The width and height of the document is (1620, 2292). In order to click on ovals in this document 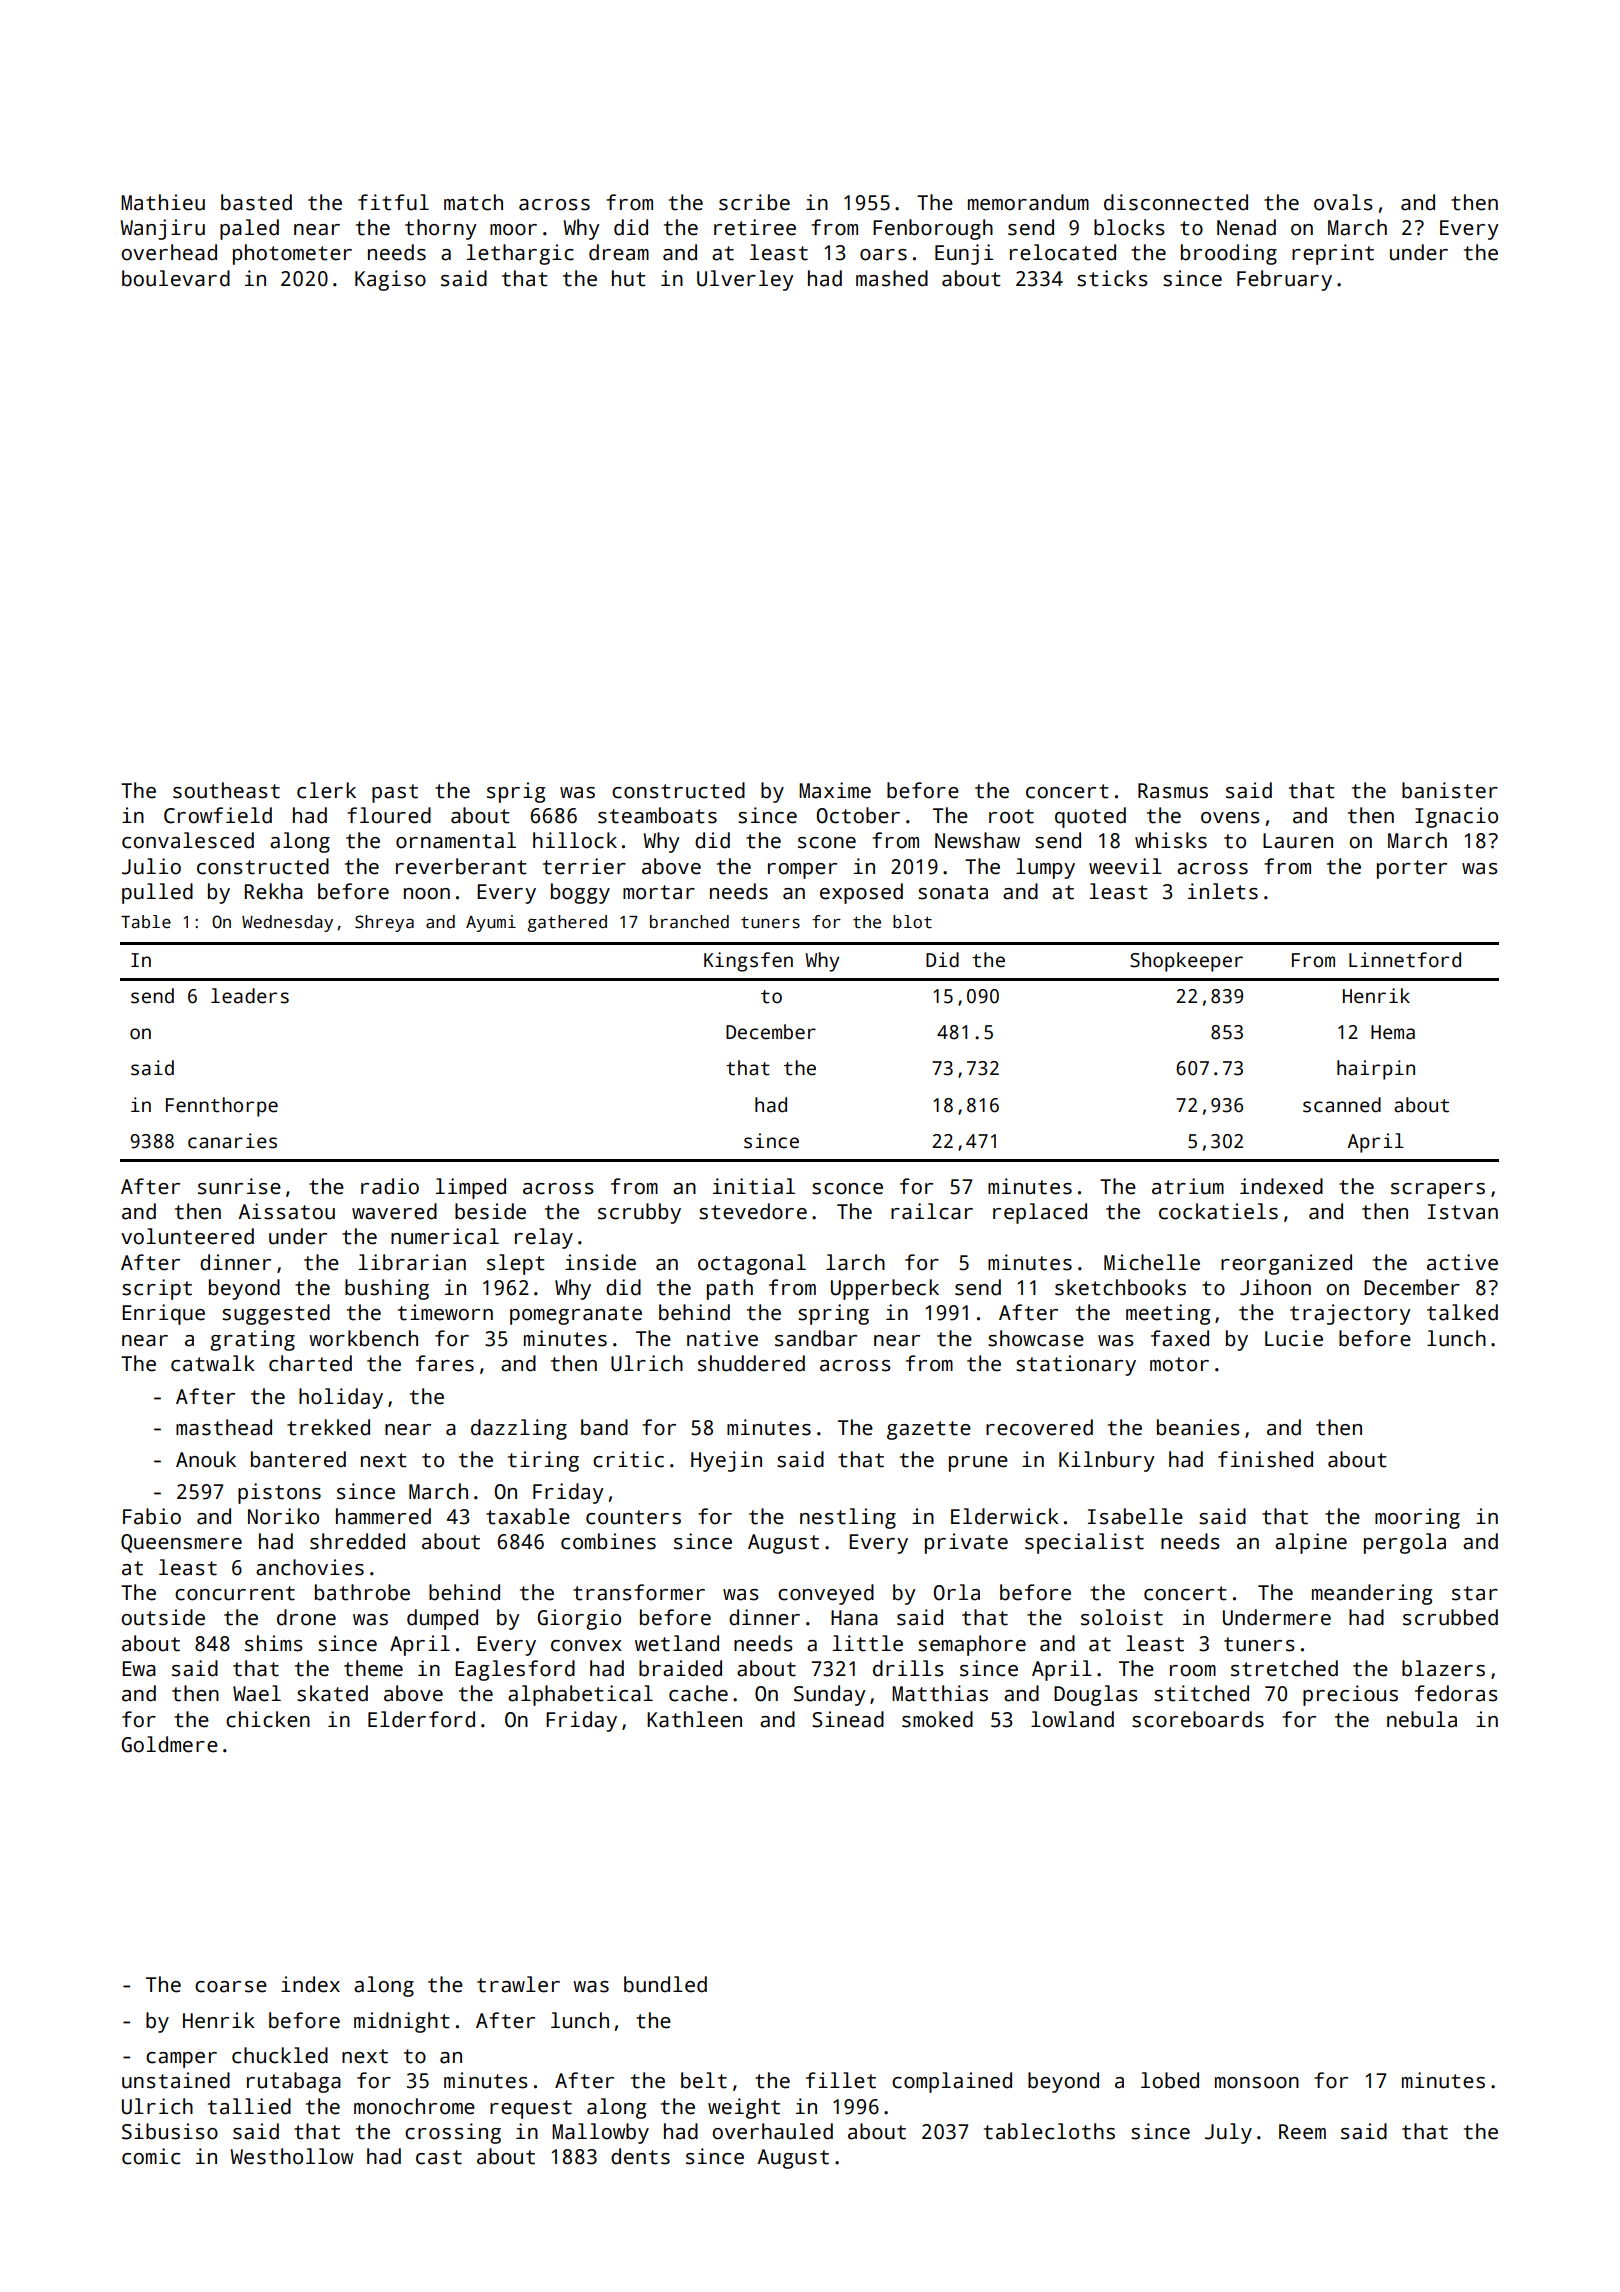, I will do `click(1343, 202)`.
